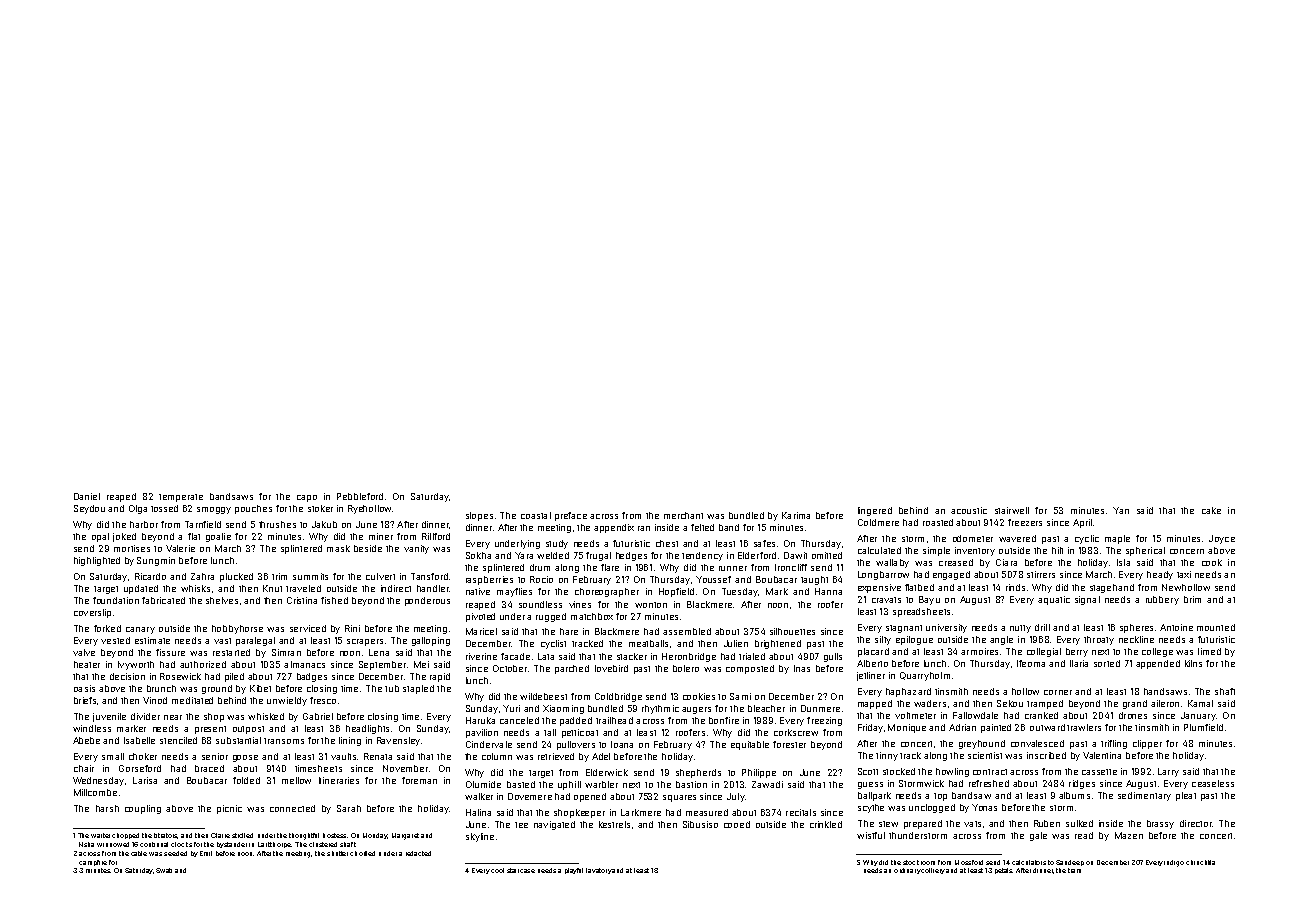 This screenshot has width=1308, height=924. Describe the element at coordinates (1157, 652) in the screenshot. I see `college` at that location.
